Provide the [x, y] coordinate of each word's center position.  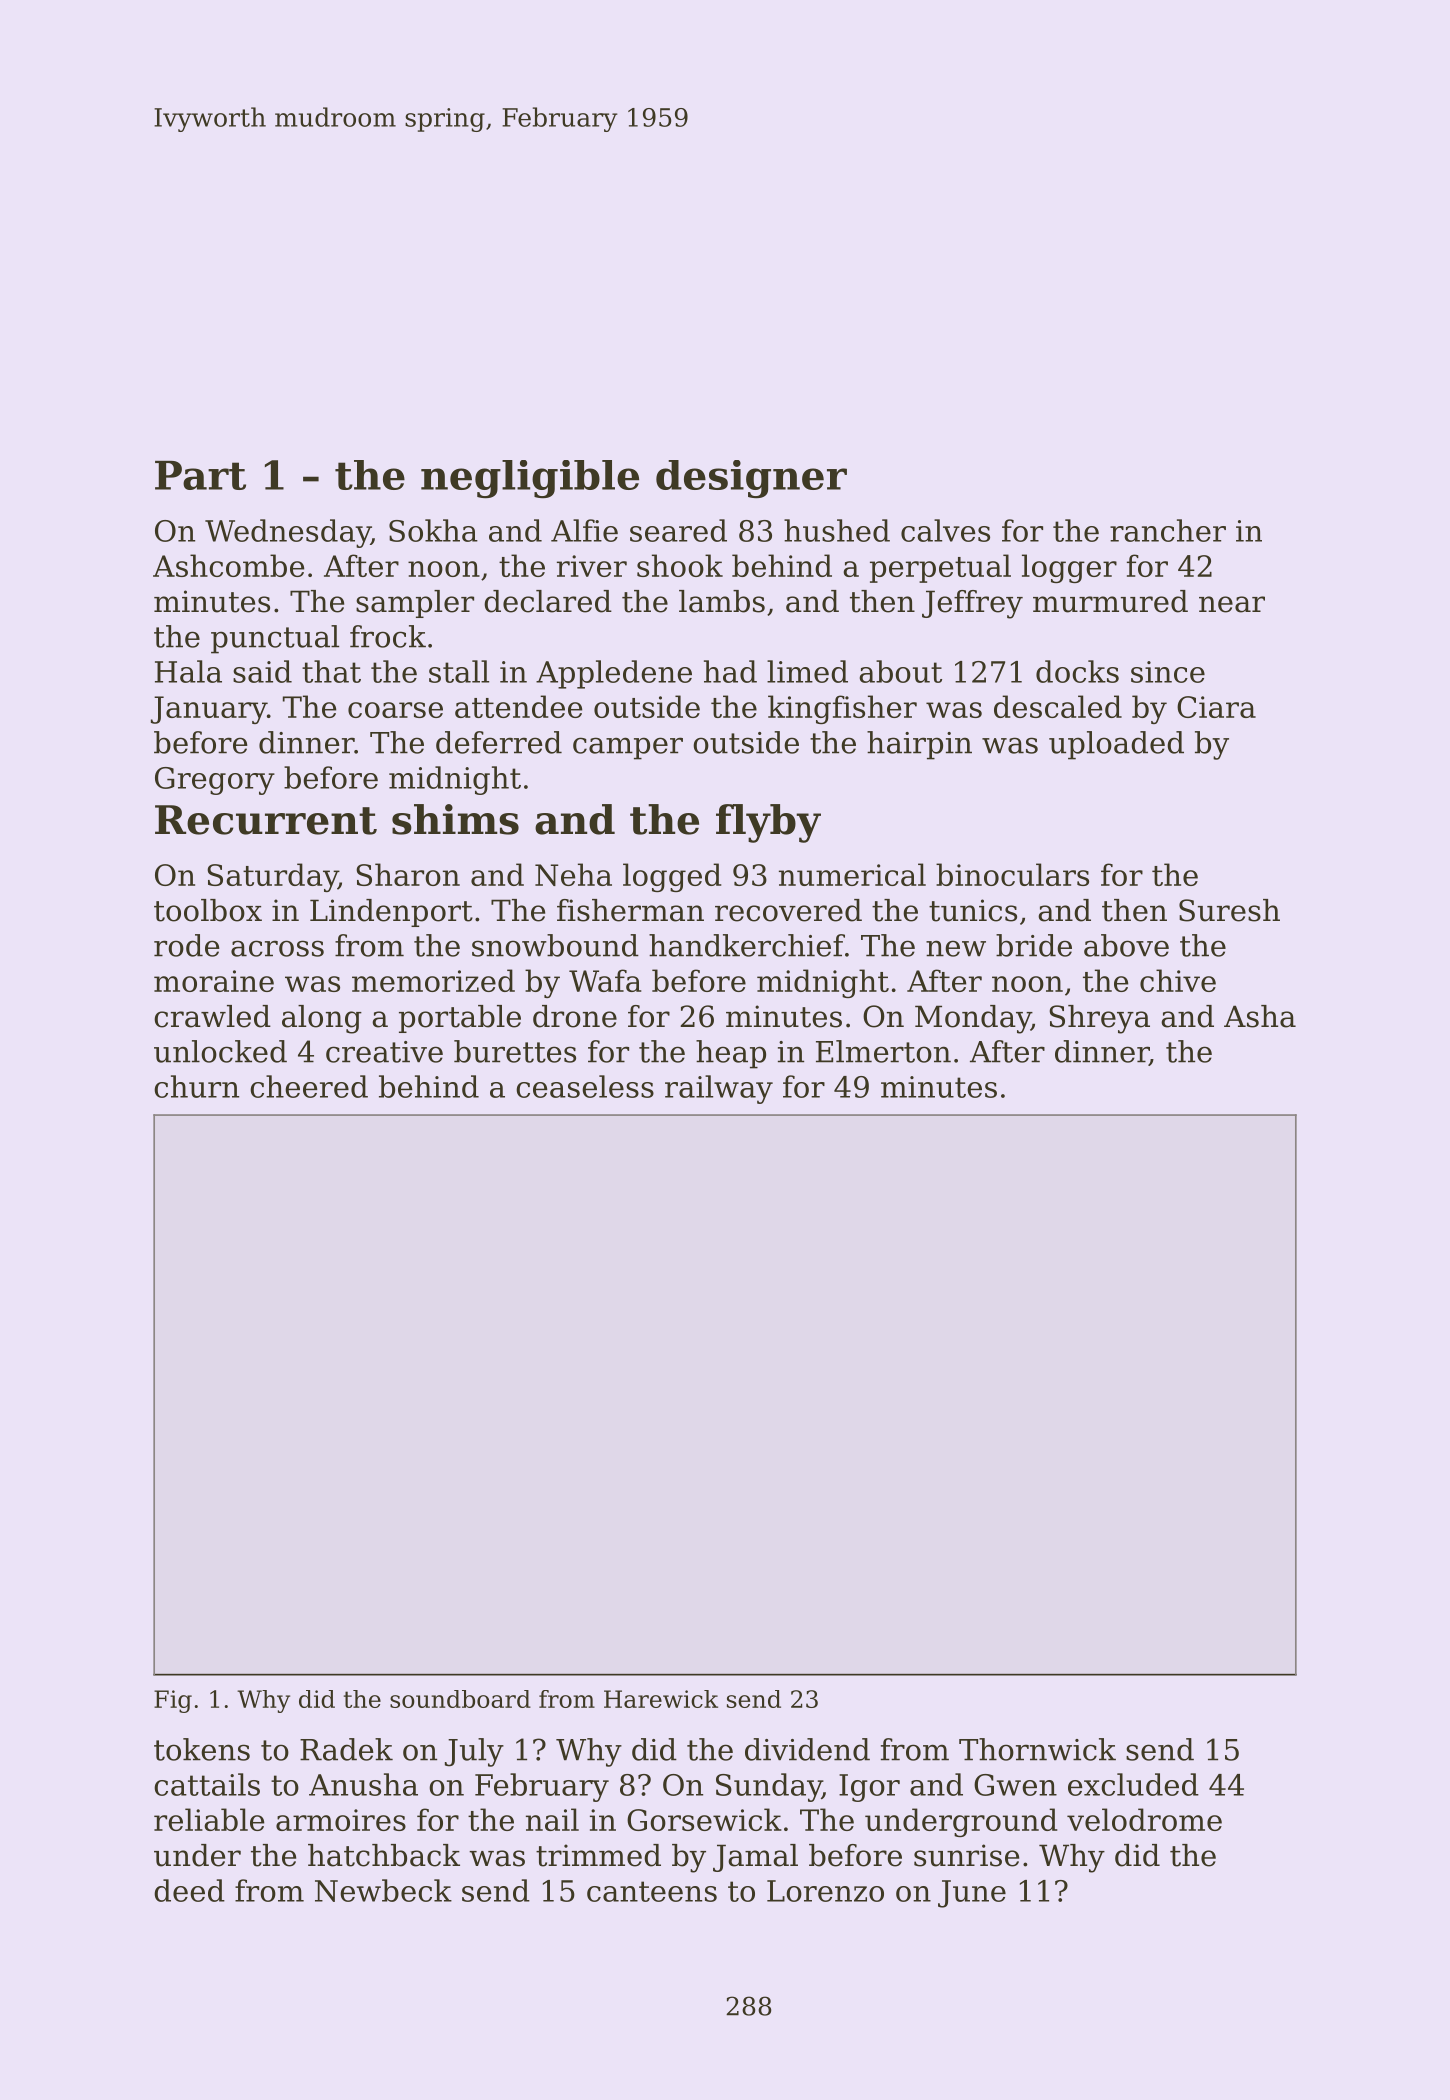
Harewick [661, 1699]
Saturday [272, 877]
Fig [173, 1701]
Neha [573, 874]
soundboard [460, 1699]
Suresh [1229, 910]
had [730, 671]
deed [189, 1890]
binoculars [1012, 874]
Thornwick [1037, 1749]
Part [200, 475]
